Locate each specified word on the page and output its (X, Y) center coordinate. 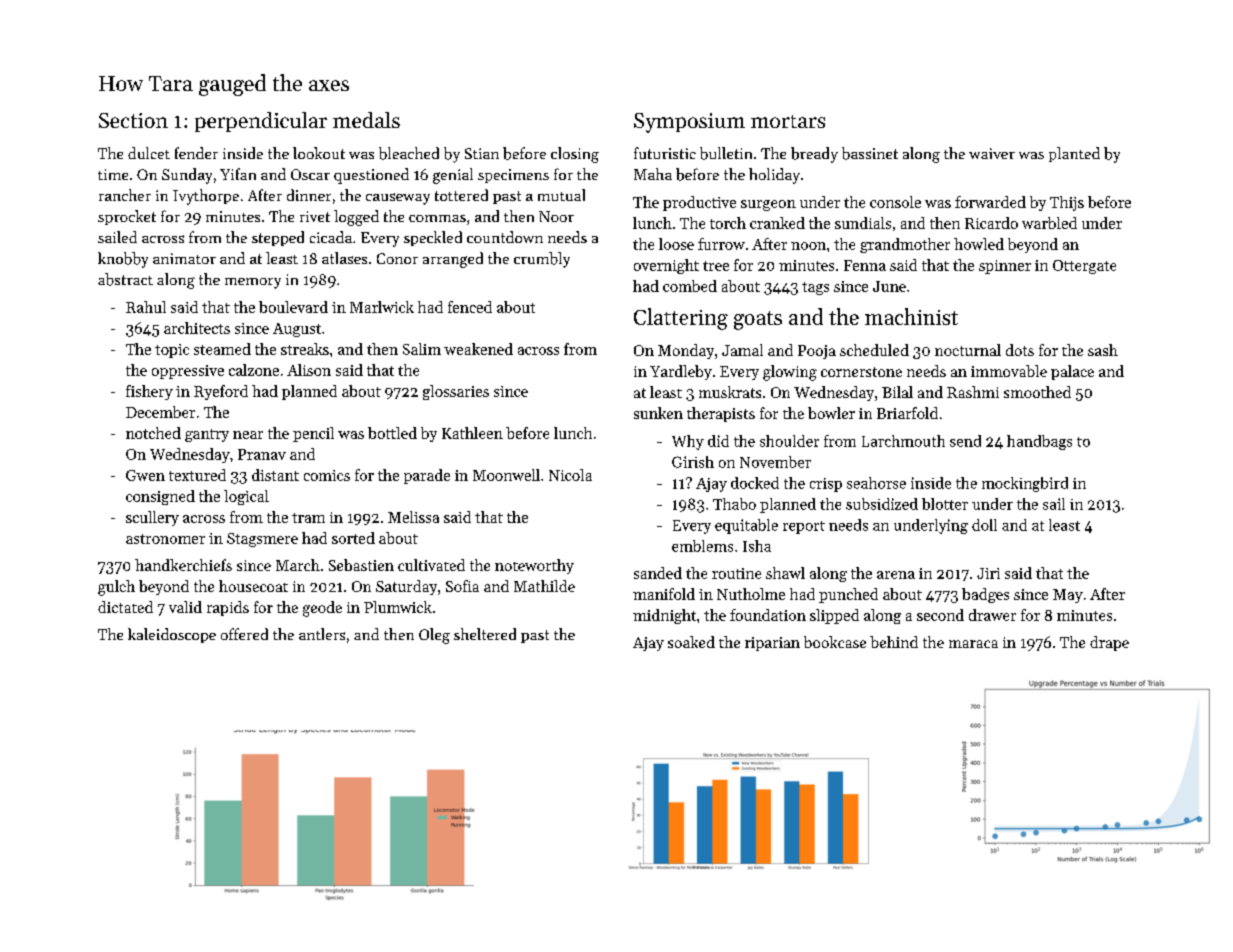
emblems (702, 546)
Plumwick (398, 607)
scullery (152, 518)
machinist (911, 316)
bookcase (835, 642)
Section (133, 120)
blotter (945, 504)
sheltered (485, 634)
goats (758, 320)
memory (253, 283)
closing (575, 155)
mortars (788, 121)
